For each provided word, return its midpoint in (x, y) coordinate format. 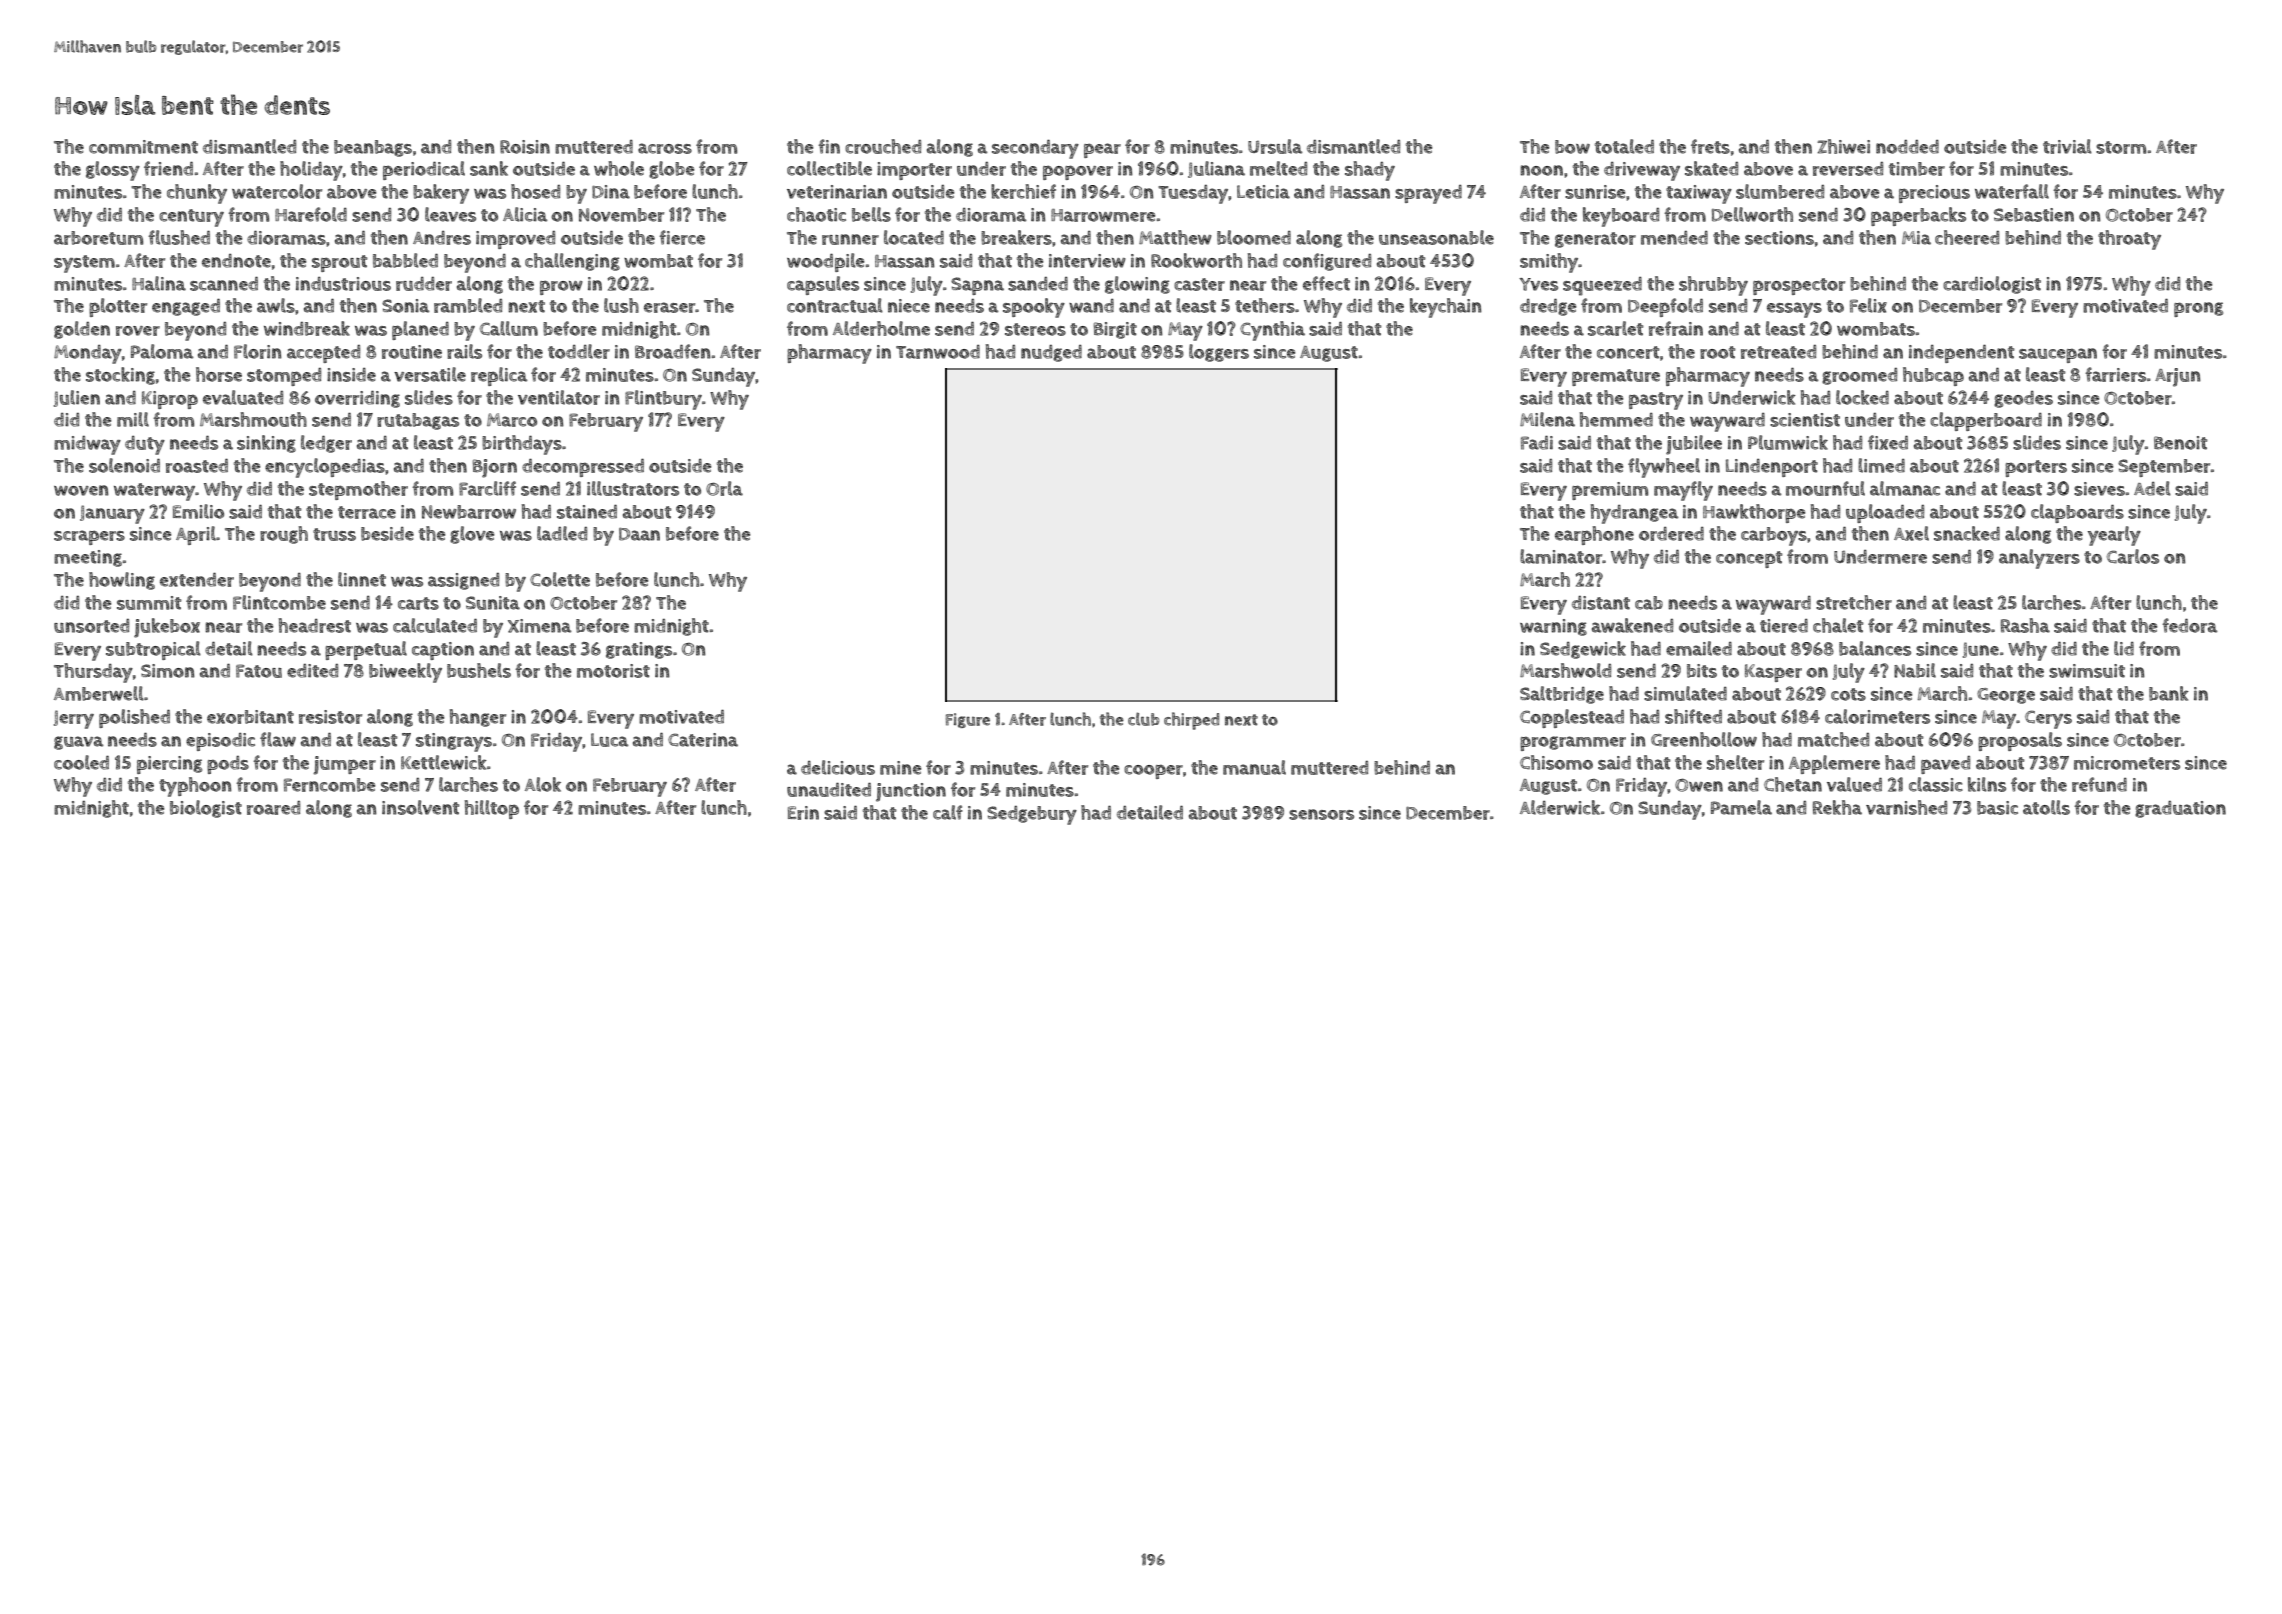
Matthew (1175, 237)
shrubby (1713, 286)
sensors (1321, 814)
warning (1553, 627)
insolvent (421, 807)
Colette (560, 579)
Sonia (406, 306)
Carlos (2133, 556)
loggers (1219, 353)
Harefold (311, 214)
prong (2198, 309)
